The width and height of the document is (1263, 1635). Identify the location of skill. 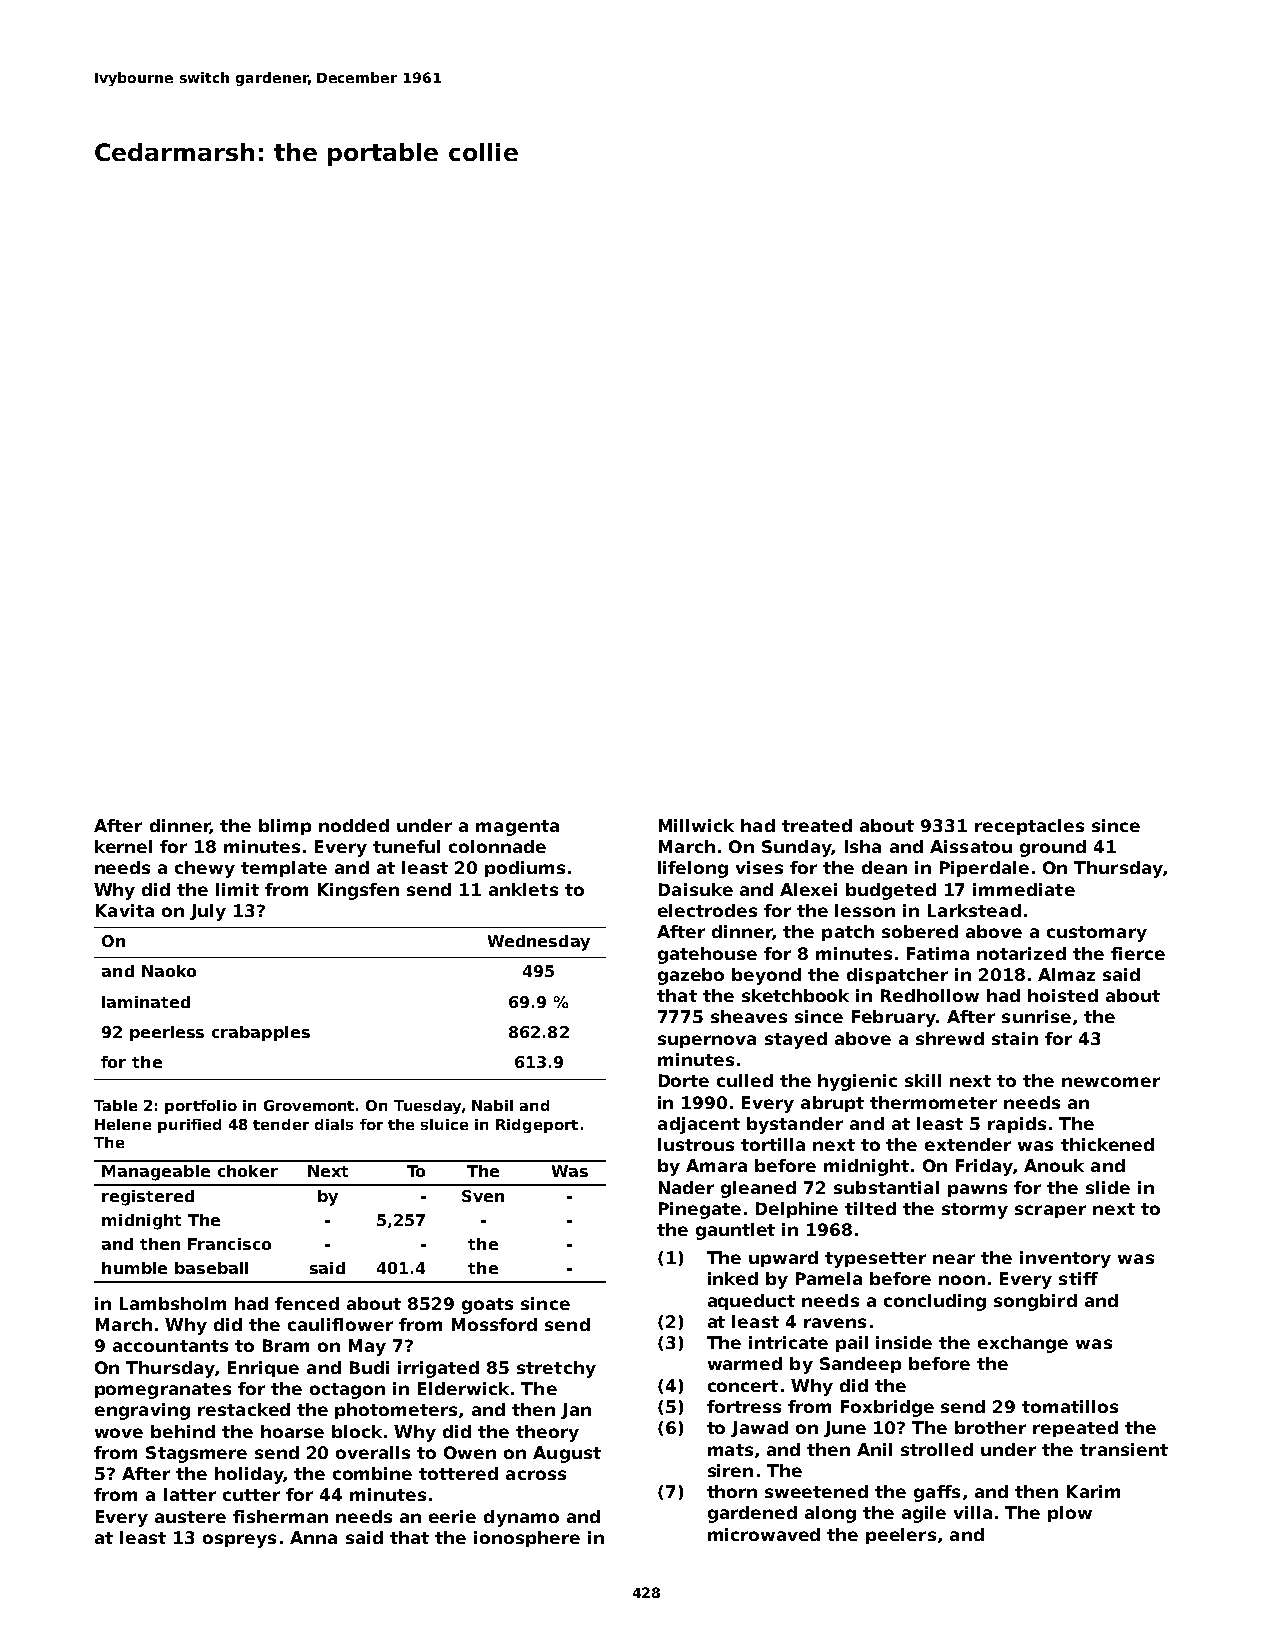
(923, 1080).
